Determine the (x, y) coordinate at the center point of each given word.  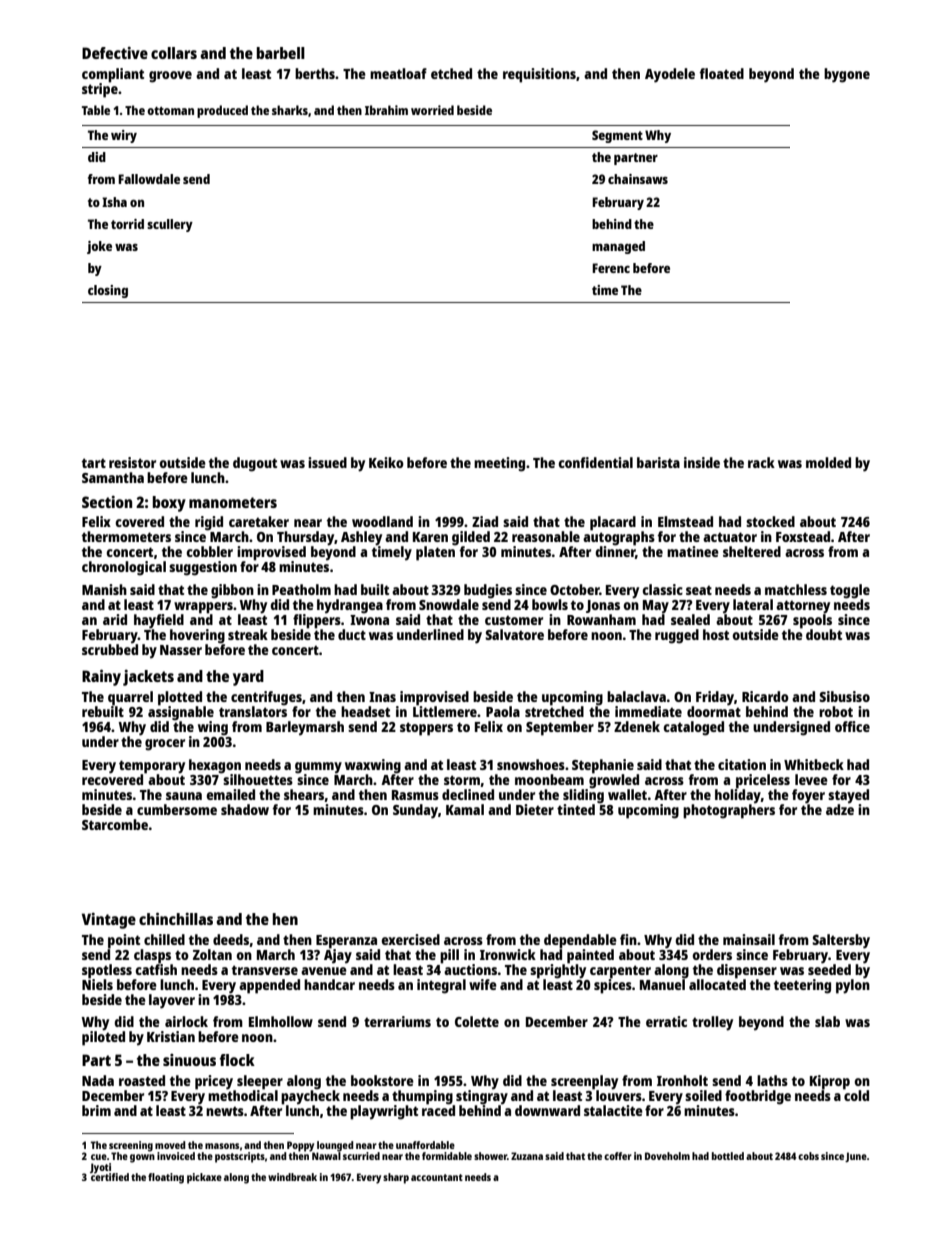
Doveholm (667, 1156)
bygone (847, 75)
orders (712, 954)
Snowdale (449, 604)
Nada (98, 1080)
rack (761, 462)
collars (174, 53)
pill (449, 956)
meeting (499, 464)
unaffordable (425, 1145)
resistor (132, 462)
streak (248, 634)
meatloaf (398, 73)
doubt (824, 634)
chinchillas (176, 919)
